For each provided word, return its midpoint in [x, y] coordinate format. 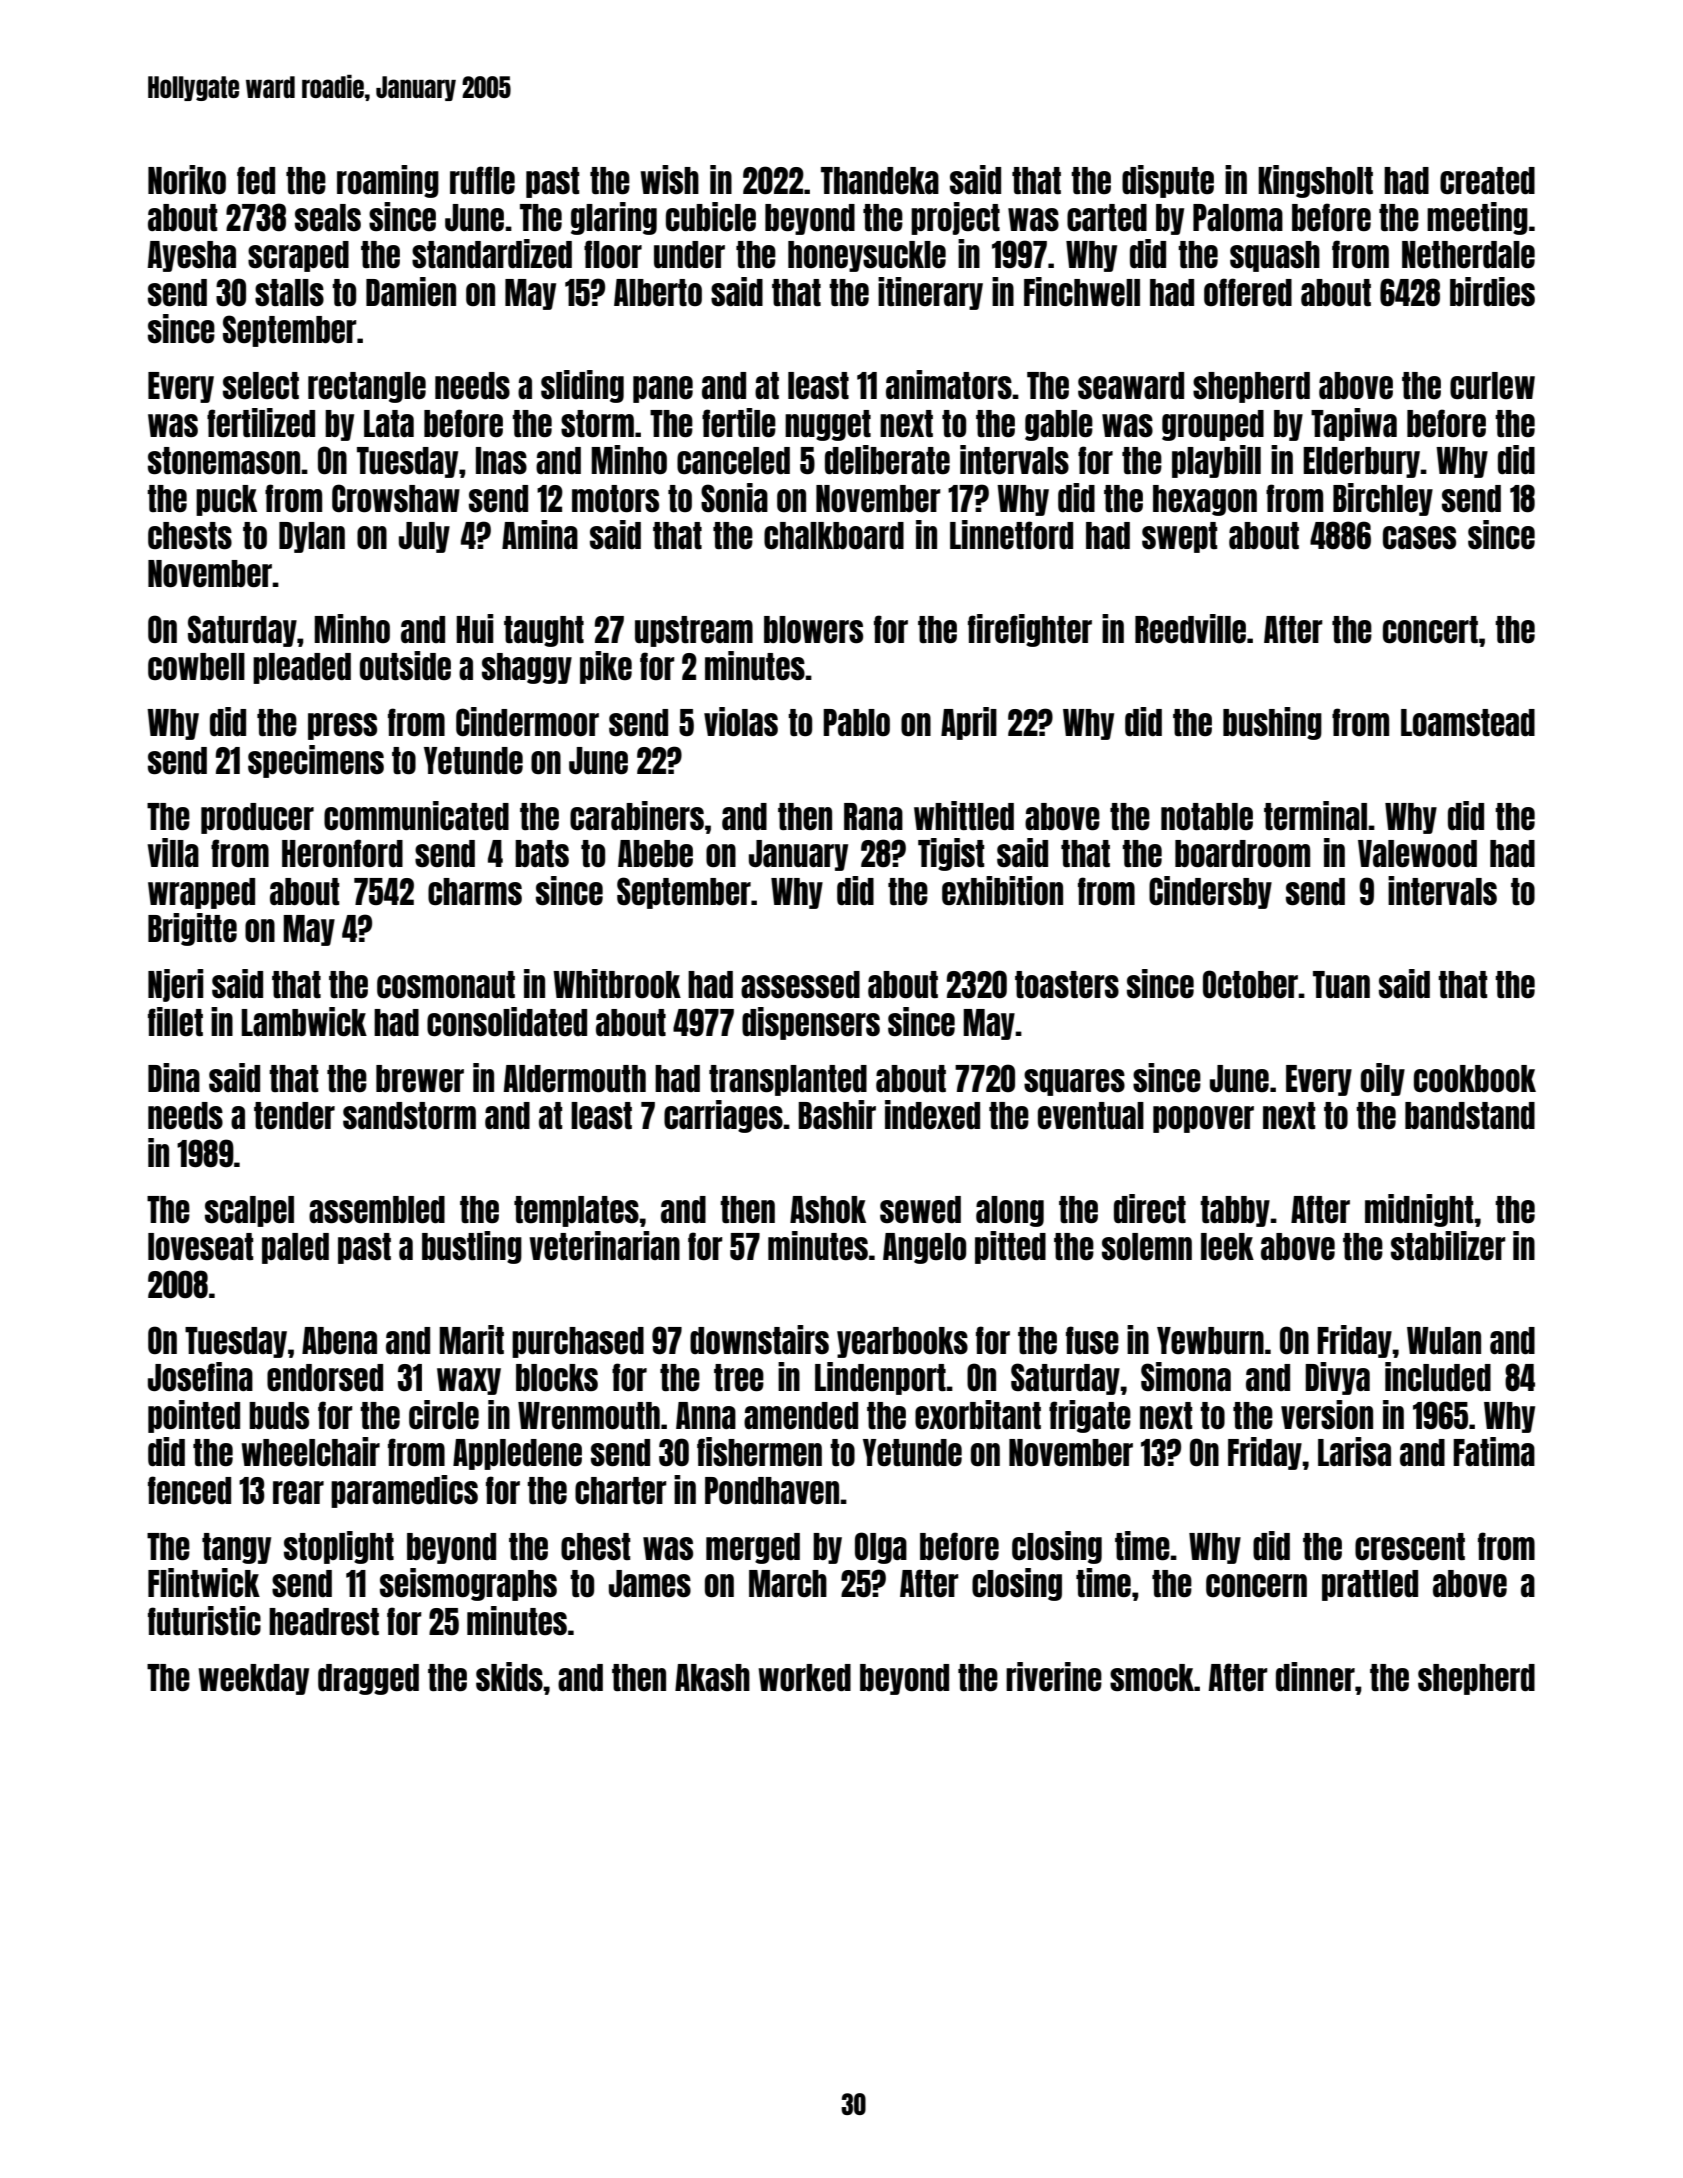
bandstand [1470, 1115]
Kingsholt [1315, 181]
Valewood [1417, 854]
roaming [388, 181]
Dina [174, 1077]
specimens [316, 761]
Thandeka [880, 180]
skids [509, 1677]
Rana [873, 816]
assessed [800, 985]
